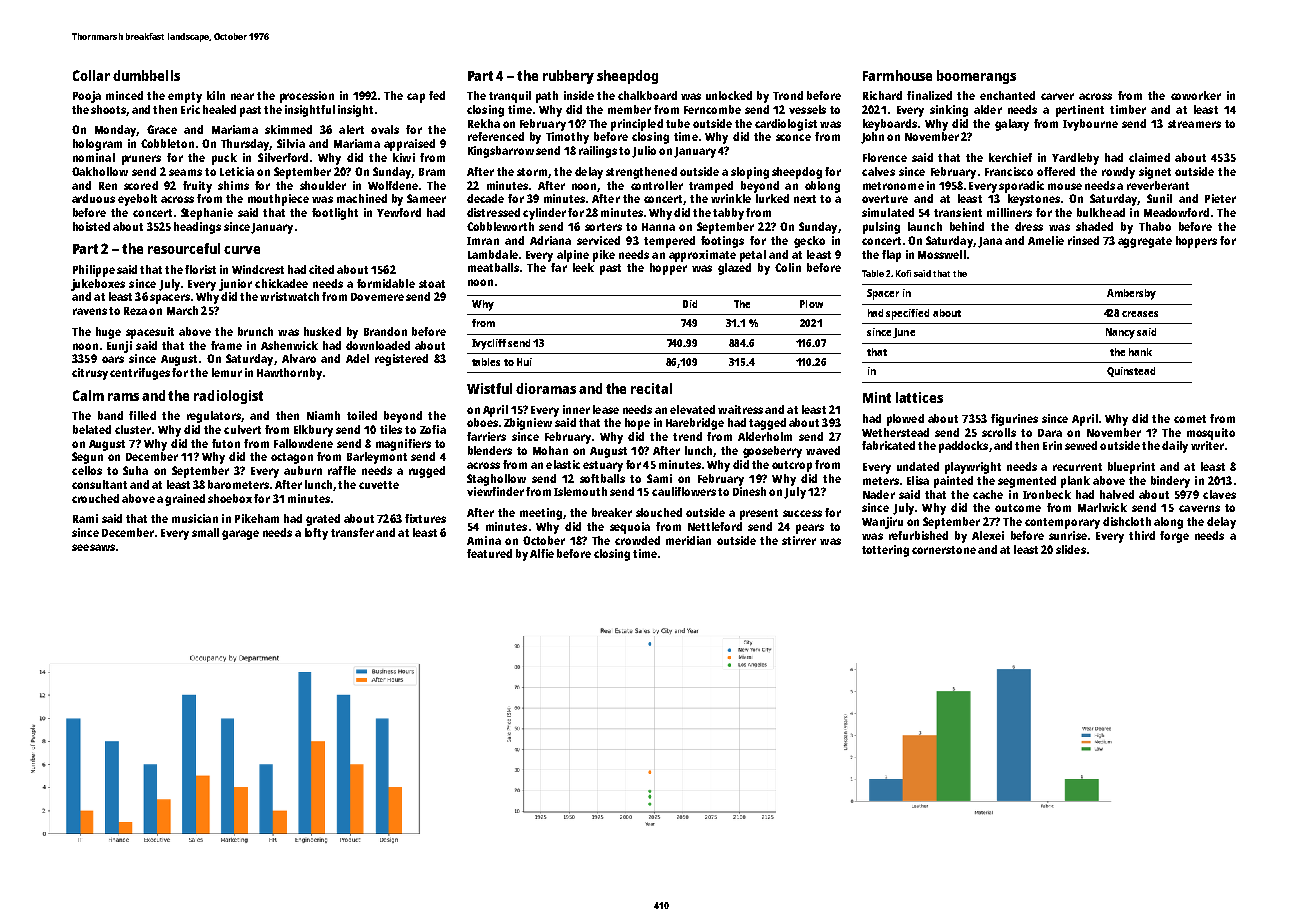  I want to click on lattices, so click(919, 397).
